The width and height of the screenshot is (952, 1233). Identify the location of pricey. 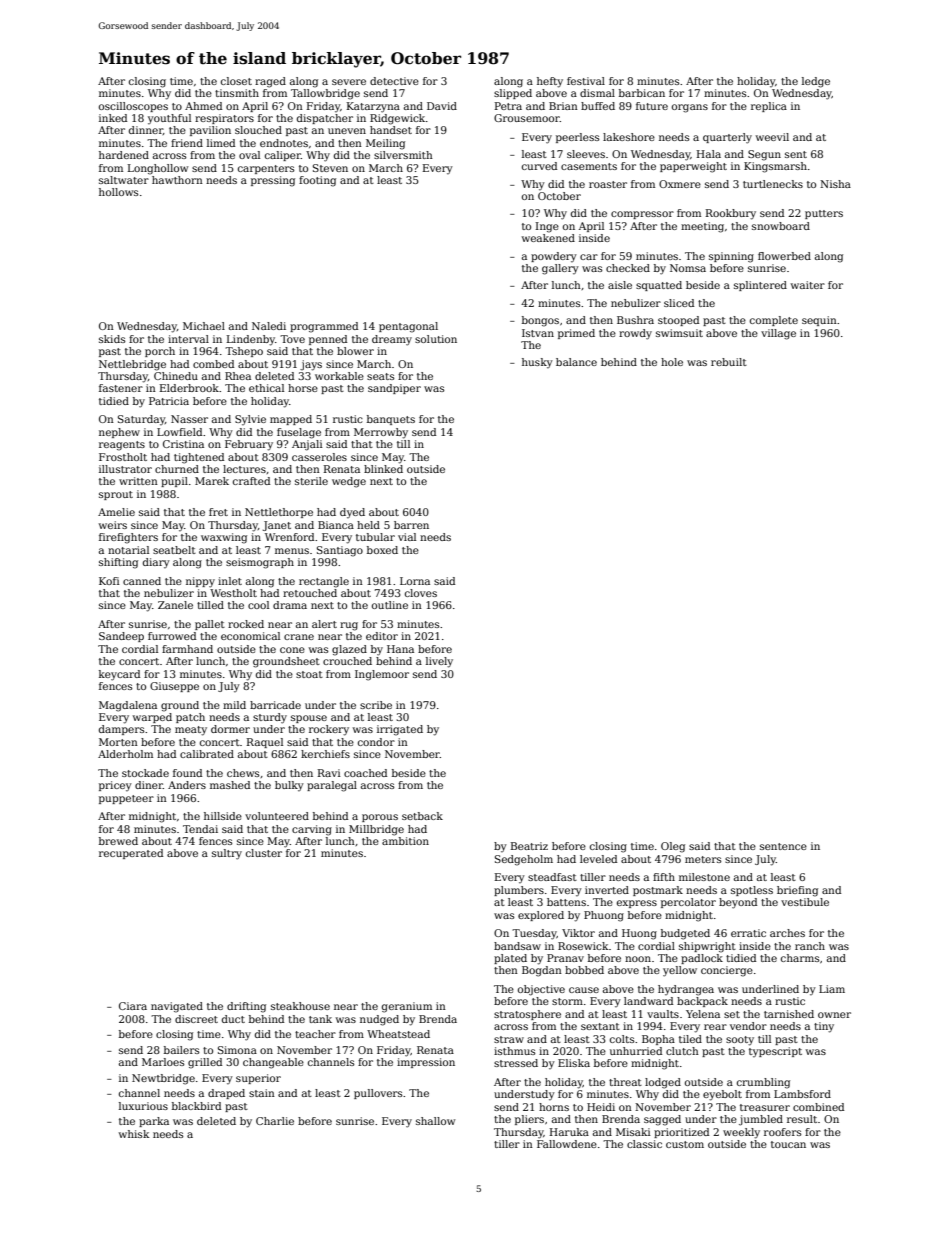
(115, 786).
